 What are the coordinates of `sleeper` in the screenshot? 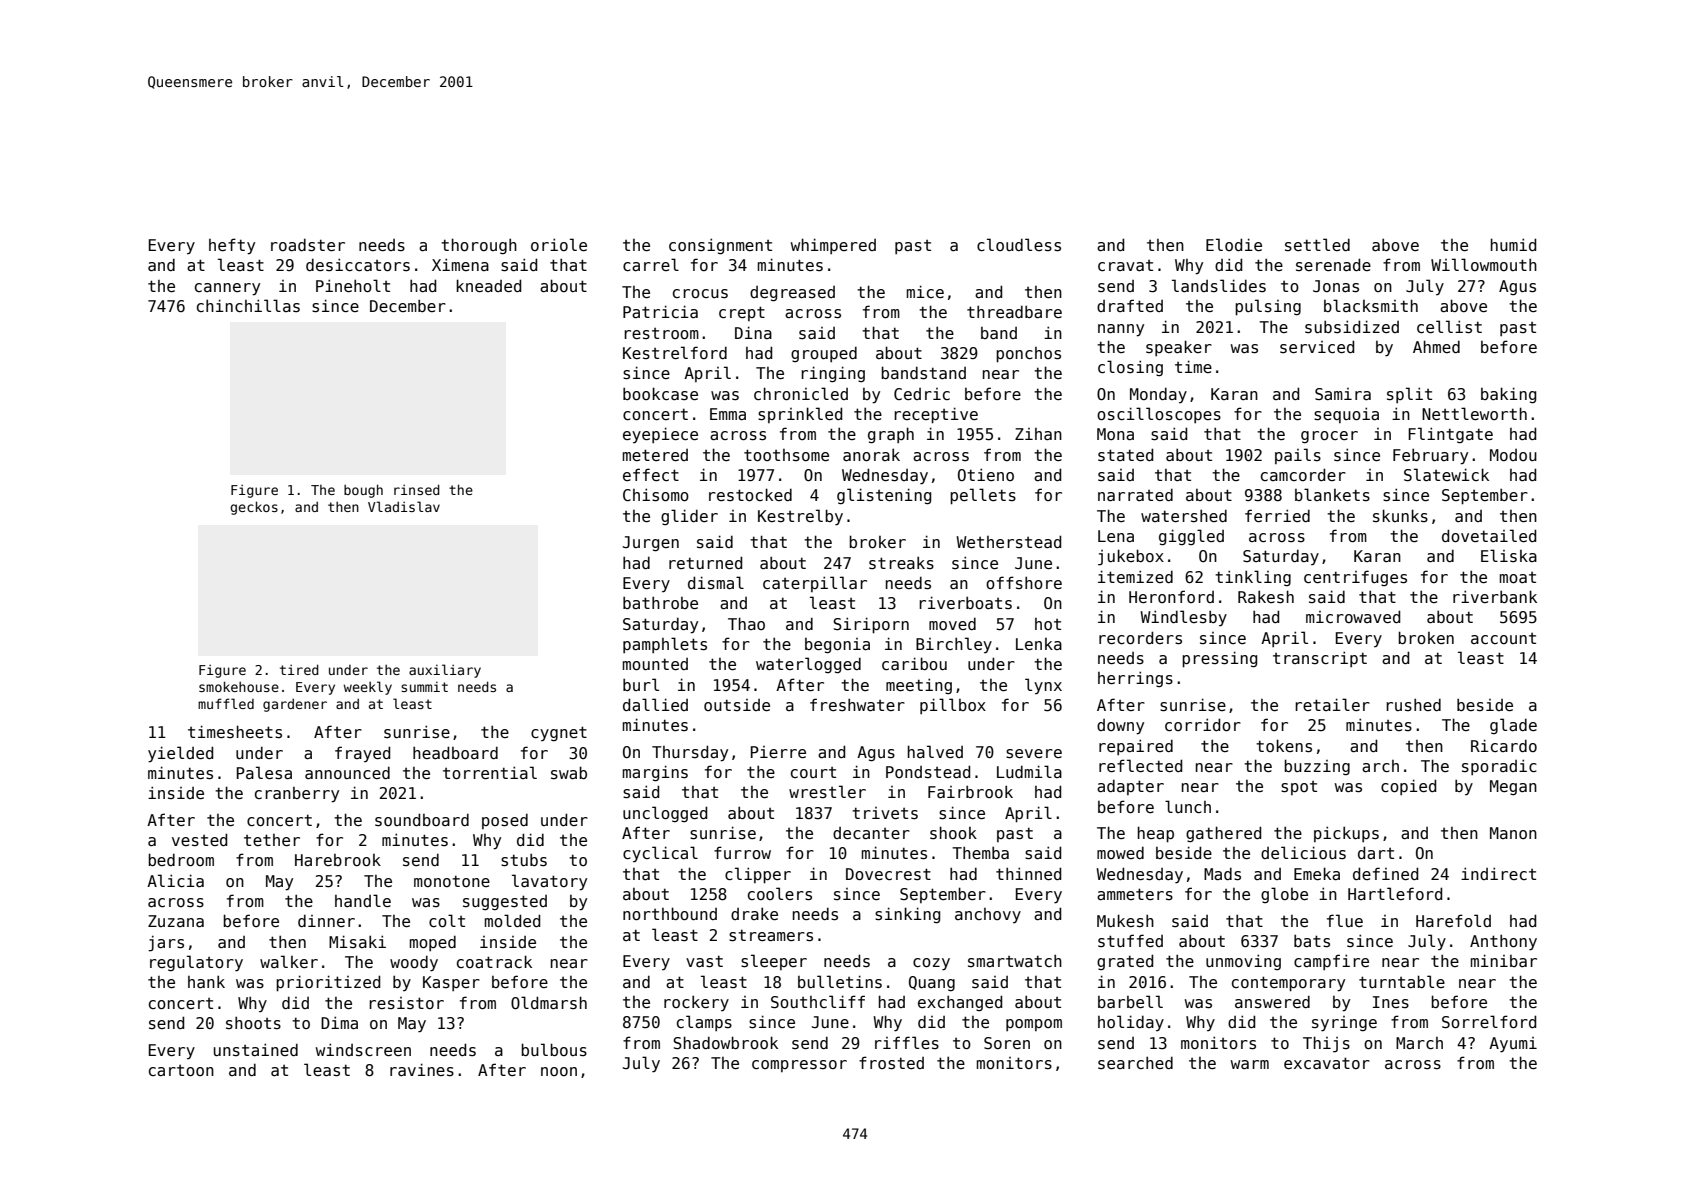 It's located at (774, 962).
